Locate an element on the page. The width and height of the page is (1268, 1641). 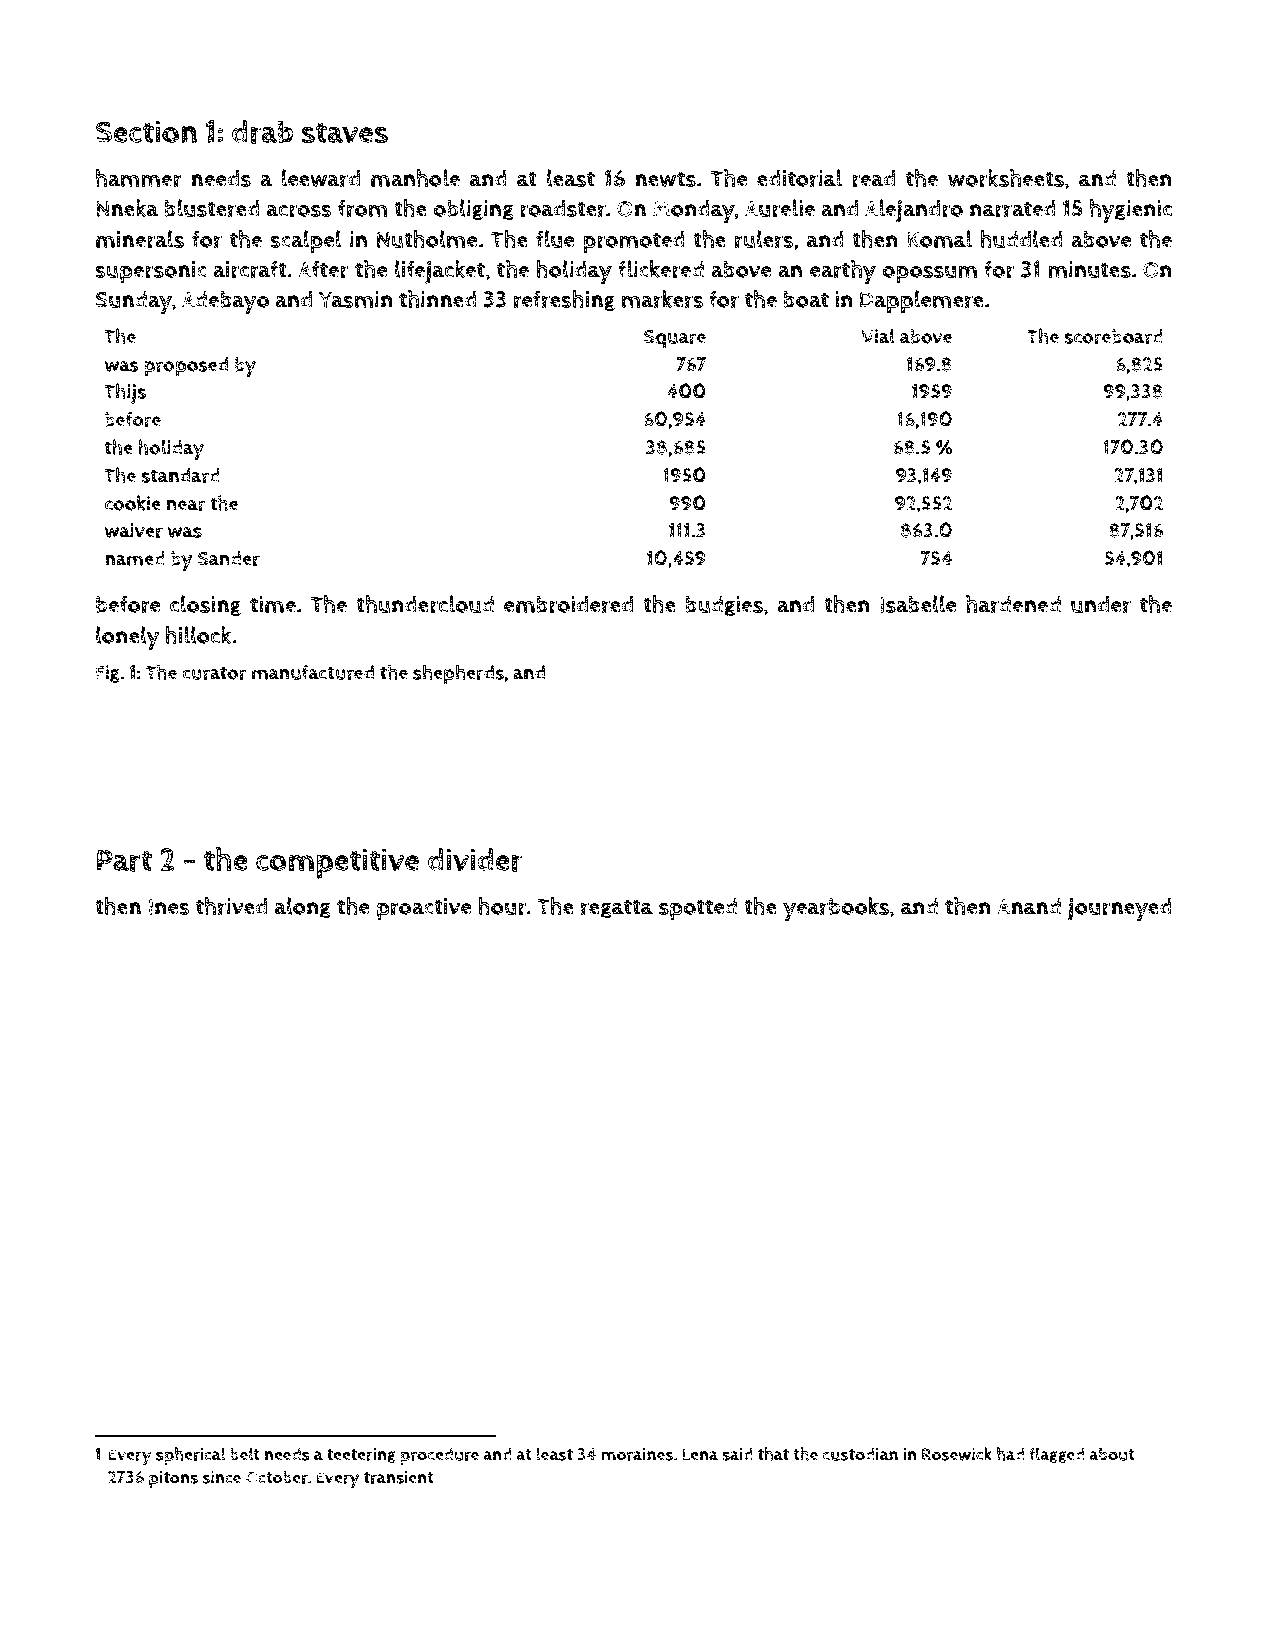
journeyed is located at coordinates (1119, 909).
